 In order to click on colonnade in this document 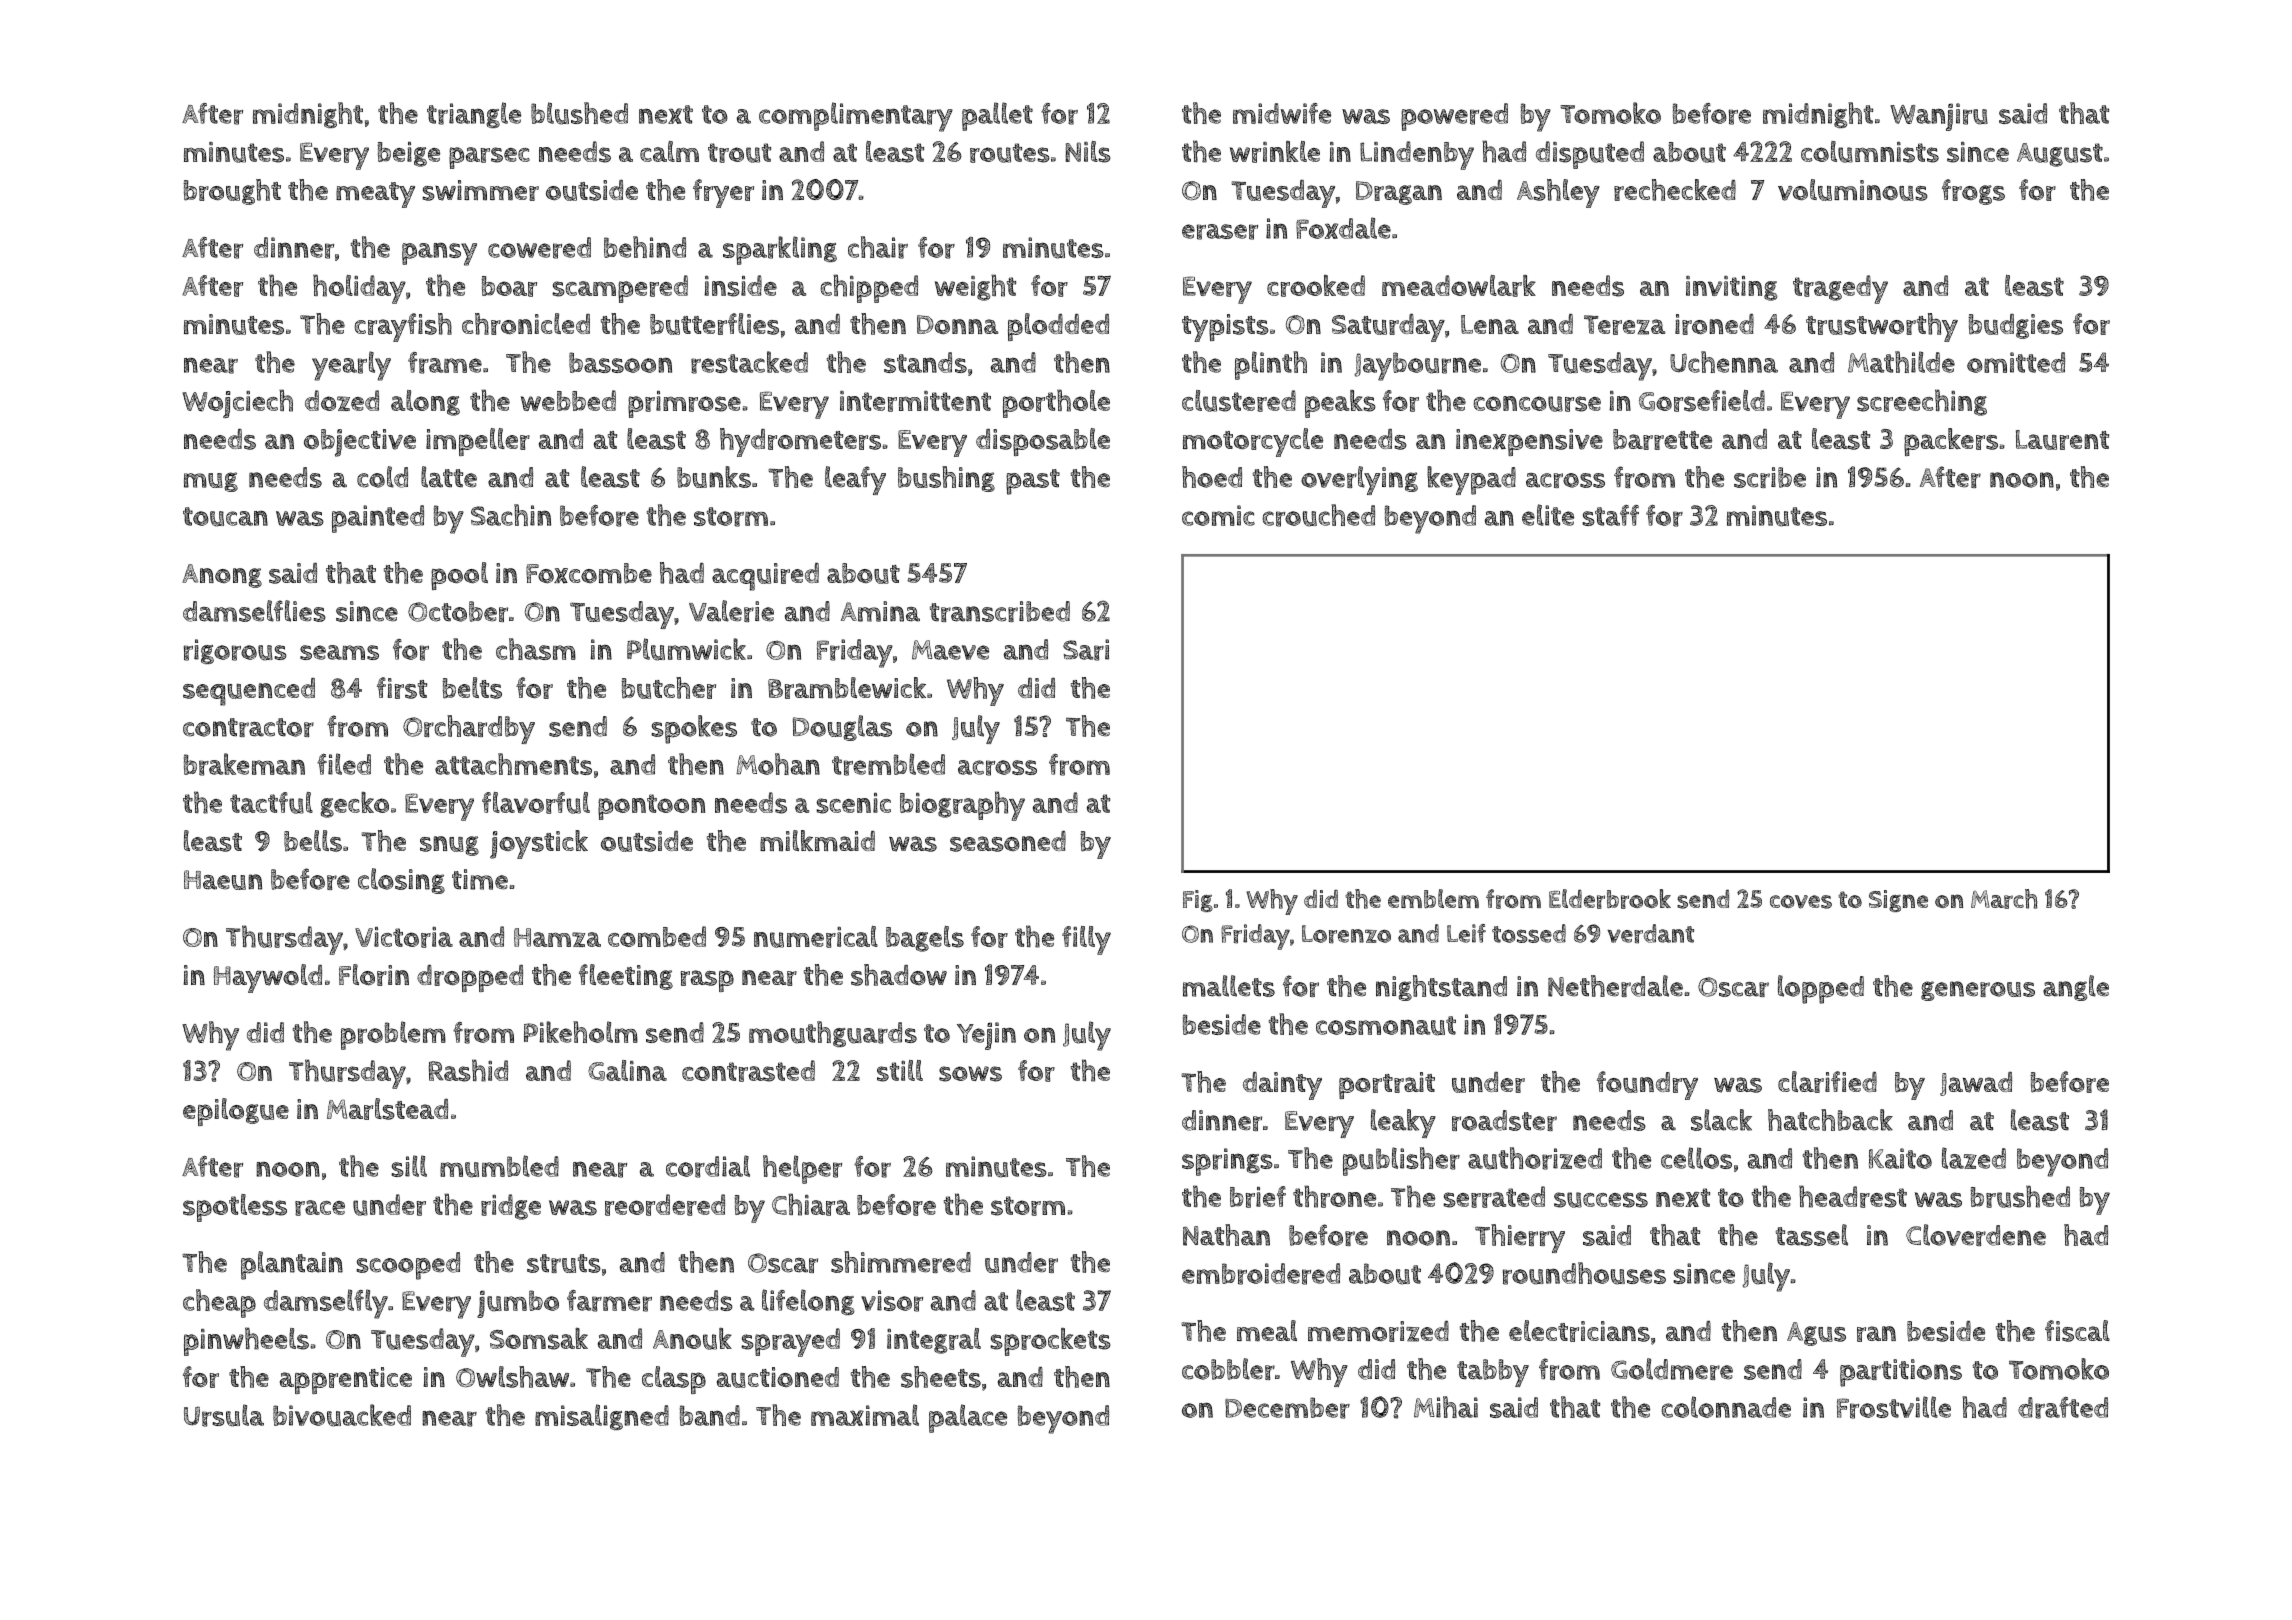, I will do `click(1726, 1407)`.
